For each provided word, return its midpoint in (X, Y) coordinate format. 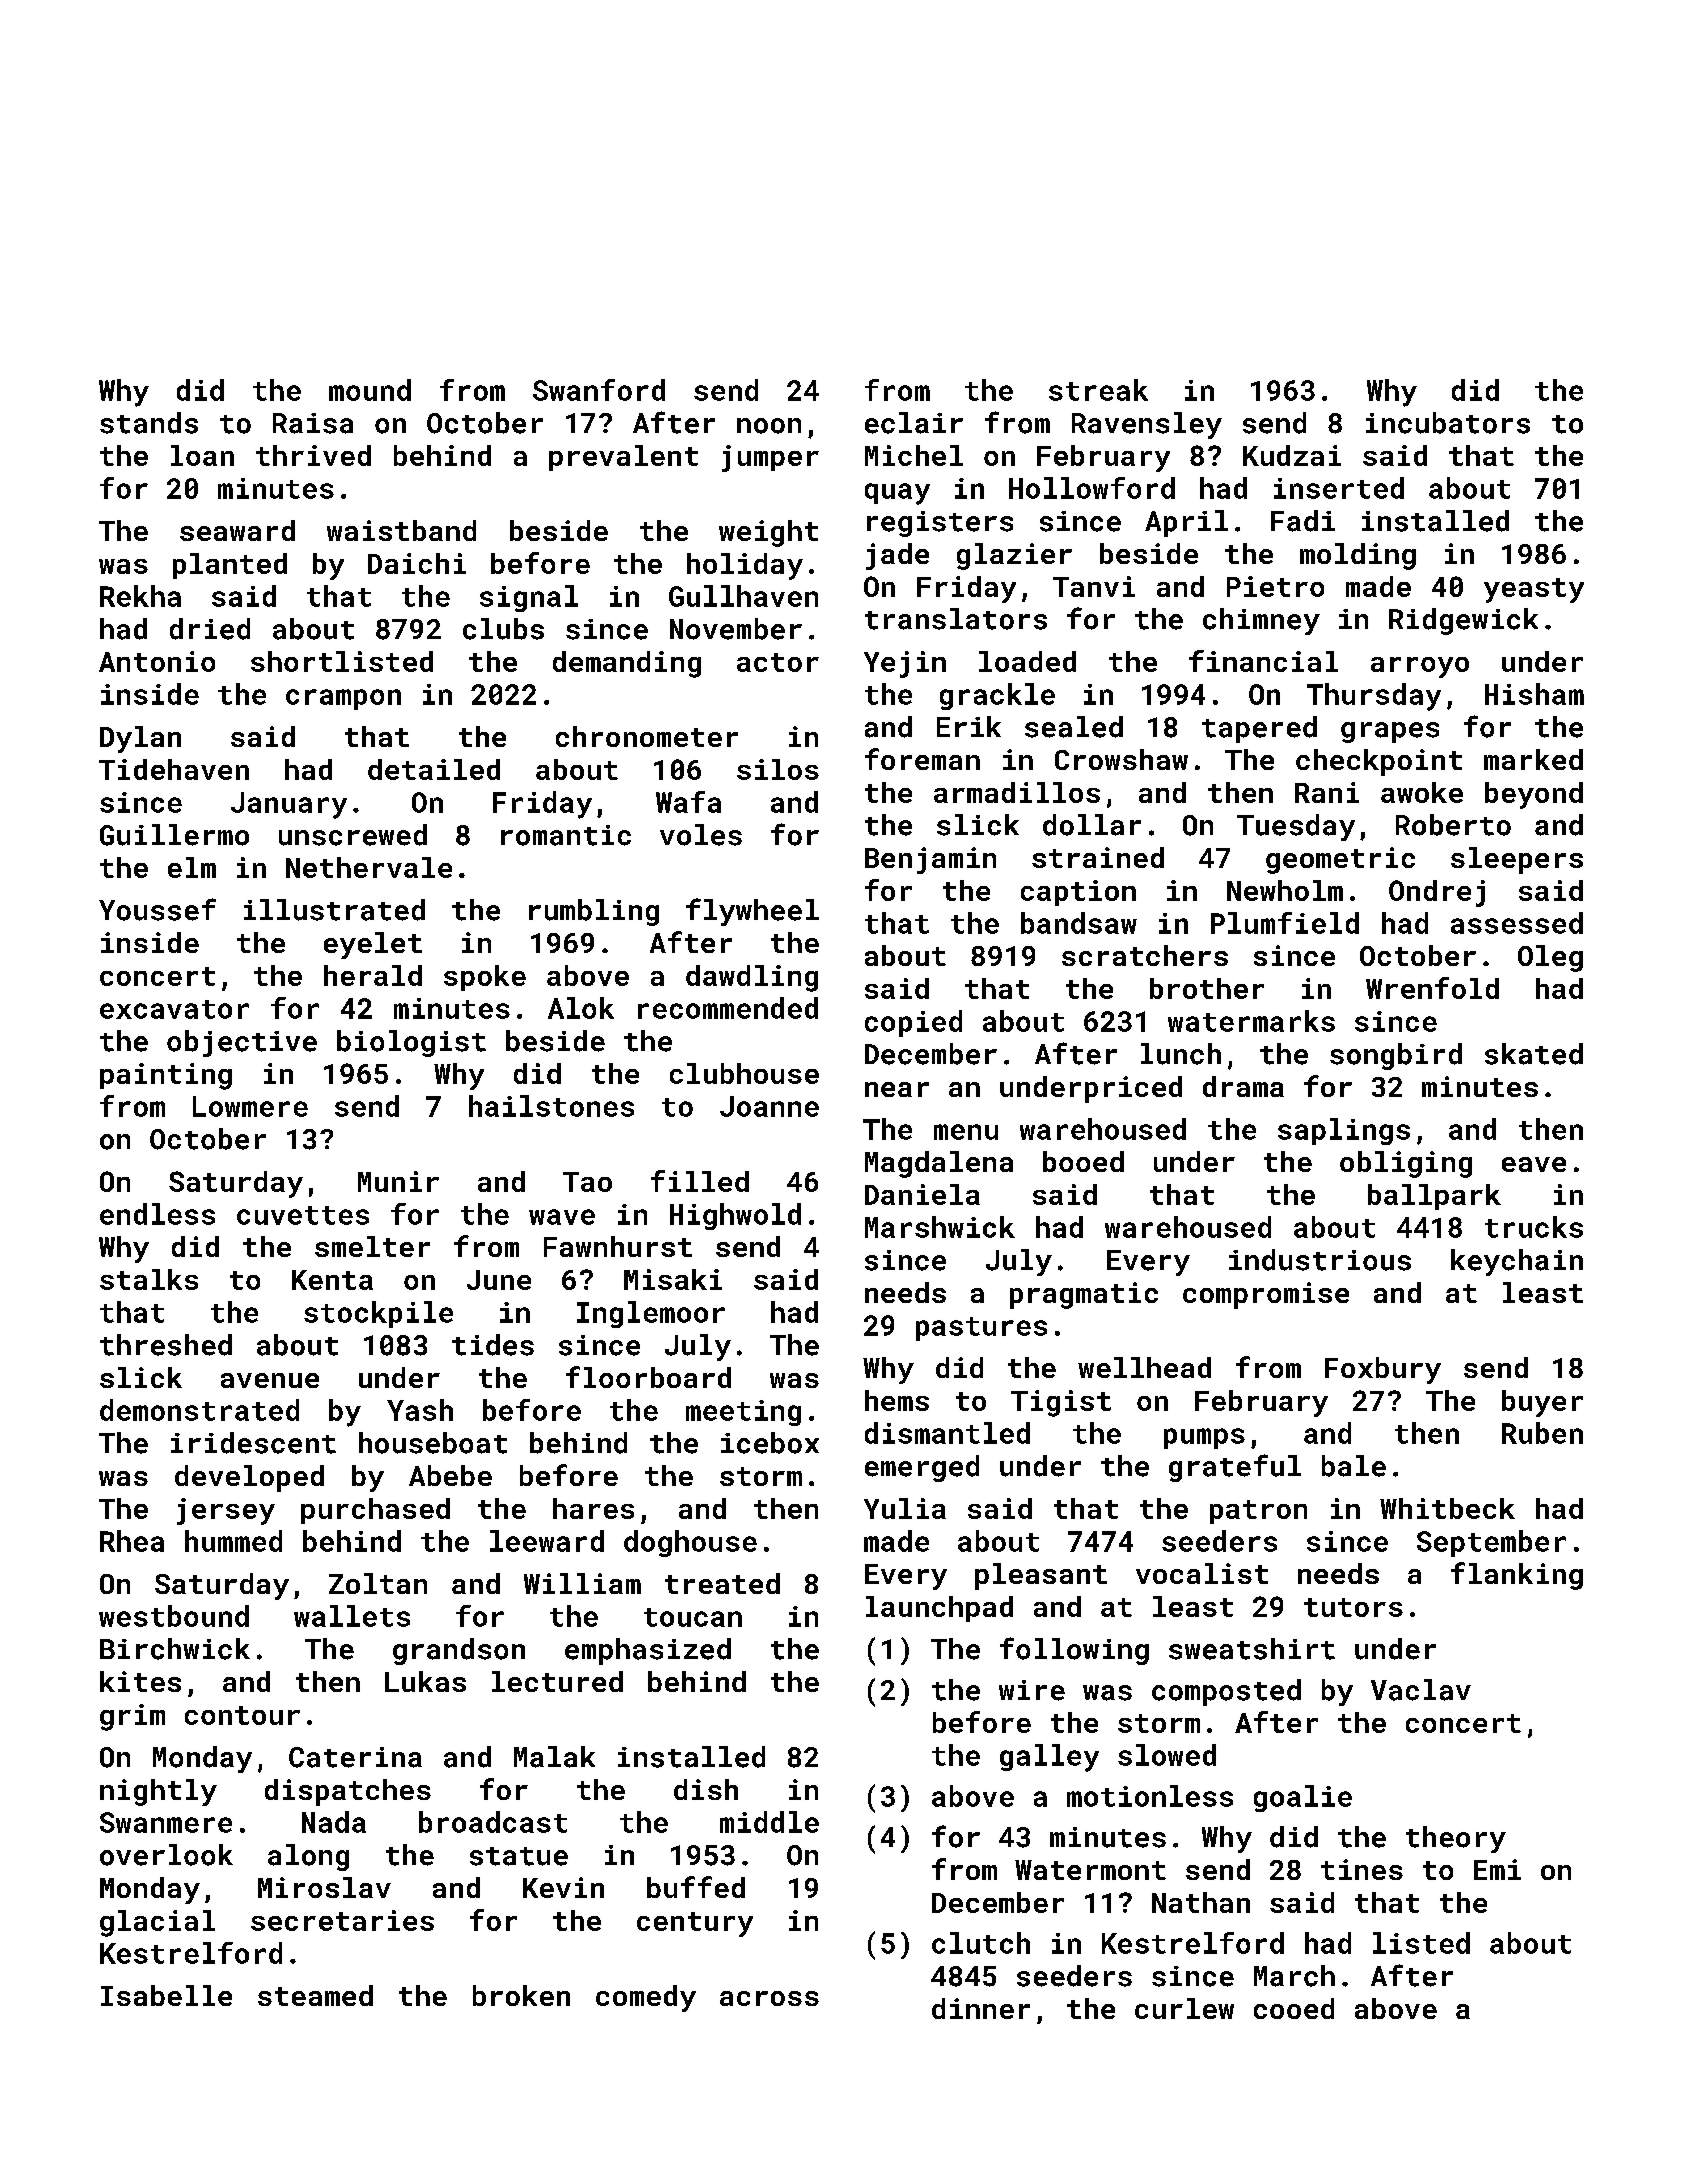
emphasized (648, 1651)
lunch (1181, 1054)
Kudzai (1292, 455)
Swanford (599, 390)
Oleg (1550, 958)
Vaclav (1421, 1690)
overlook (166, 1855)
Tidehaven (174, 769)
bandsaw (1079, 923)
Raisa (313, 423)
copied (913, 1023)
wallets (352, 1616)
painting (166, 1076)
